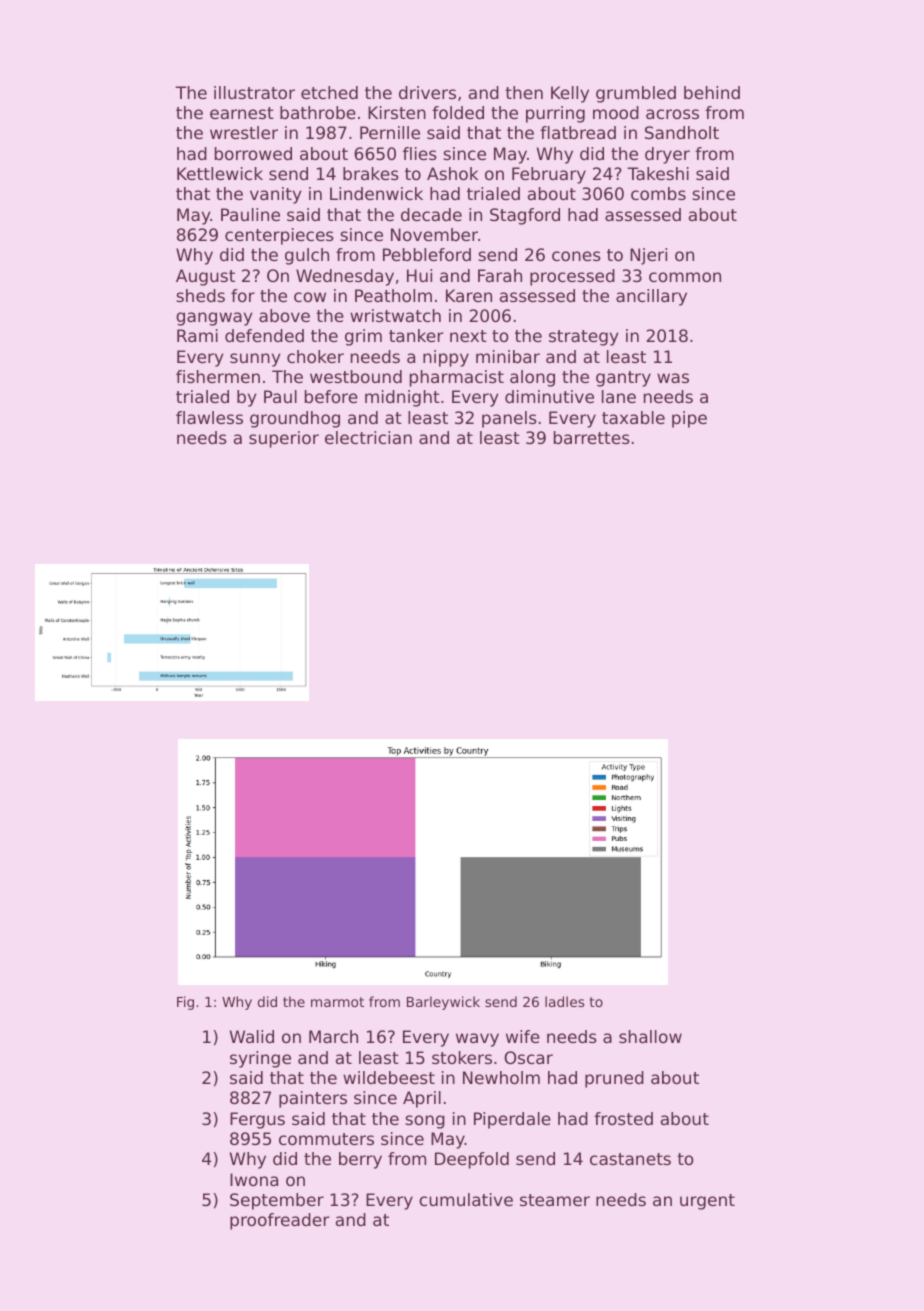 The height and width of the page is (1311, 924). What do you see at coordinates (564, 1001) in the page?
I see `ladles` at bounding box center [564, 1001].
